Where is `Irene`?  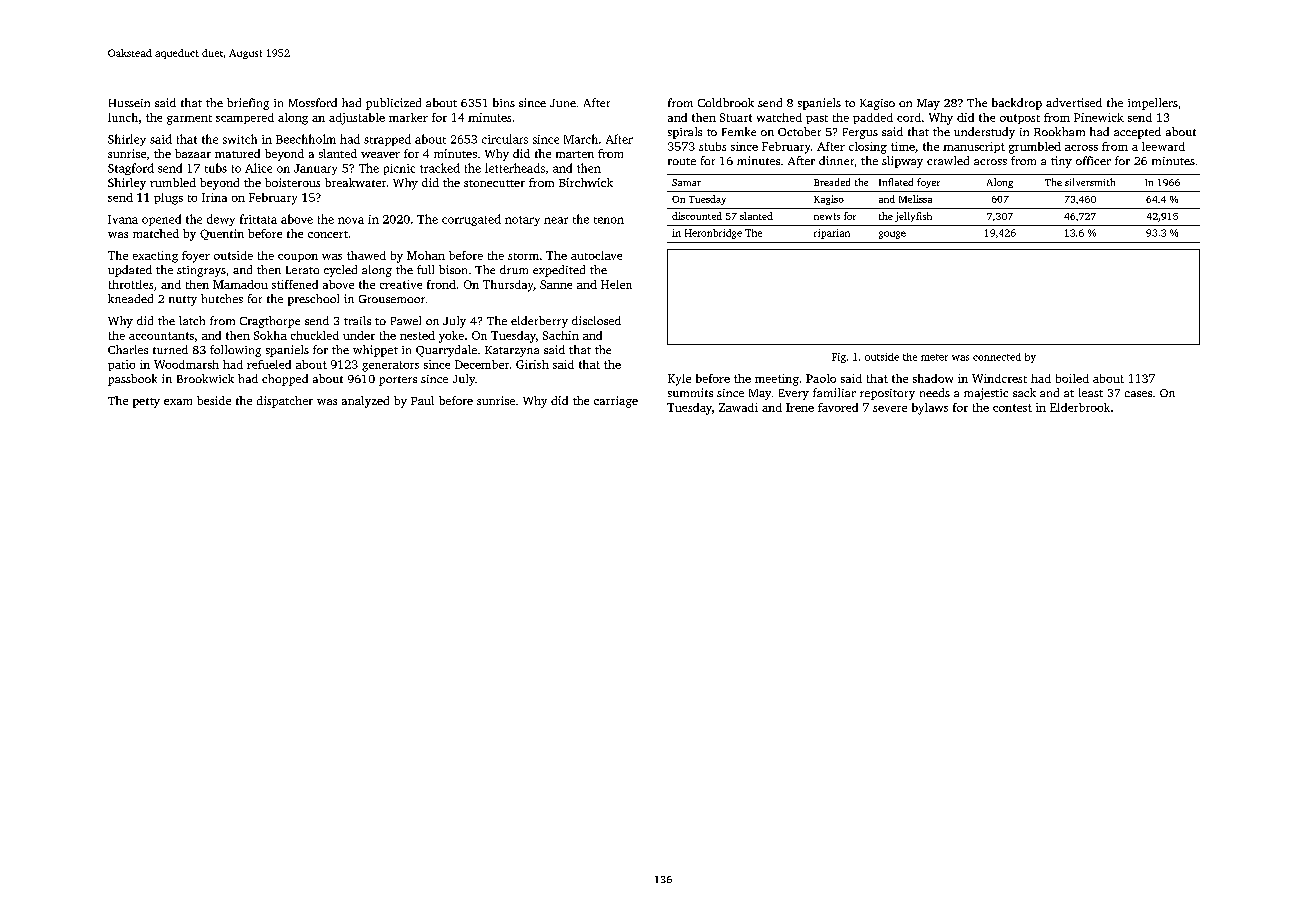 Irene is located at coordinates (800, 407).
